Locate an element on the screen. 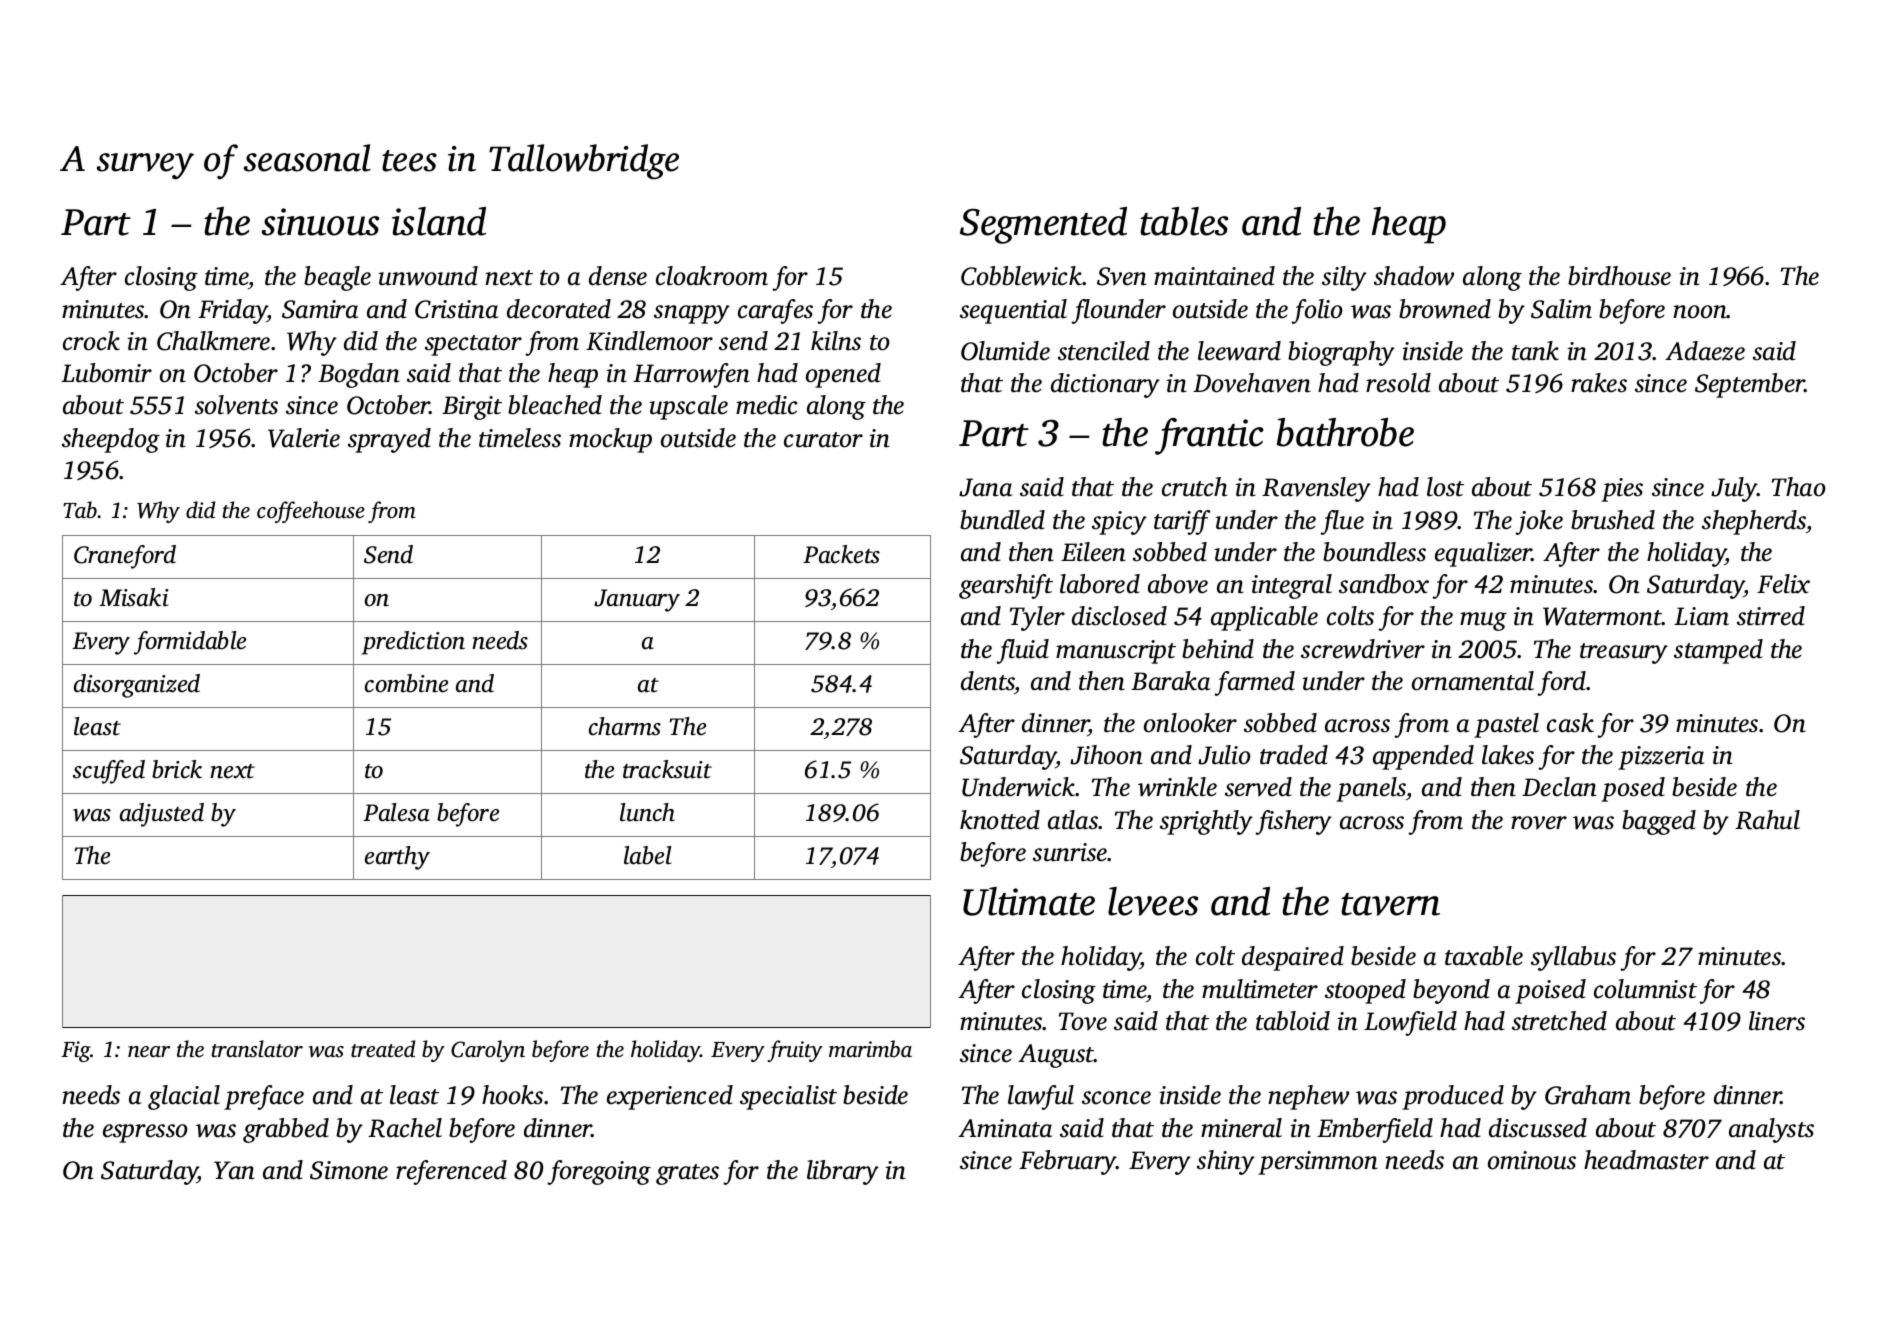 This screenshot has height=1337, width=1891. brick is located at coordinates (177, 769).
